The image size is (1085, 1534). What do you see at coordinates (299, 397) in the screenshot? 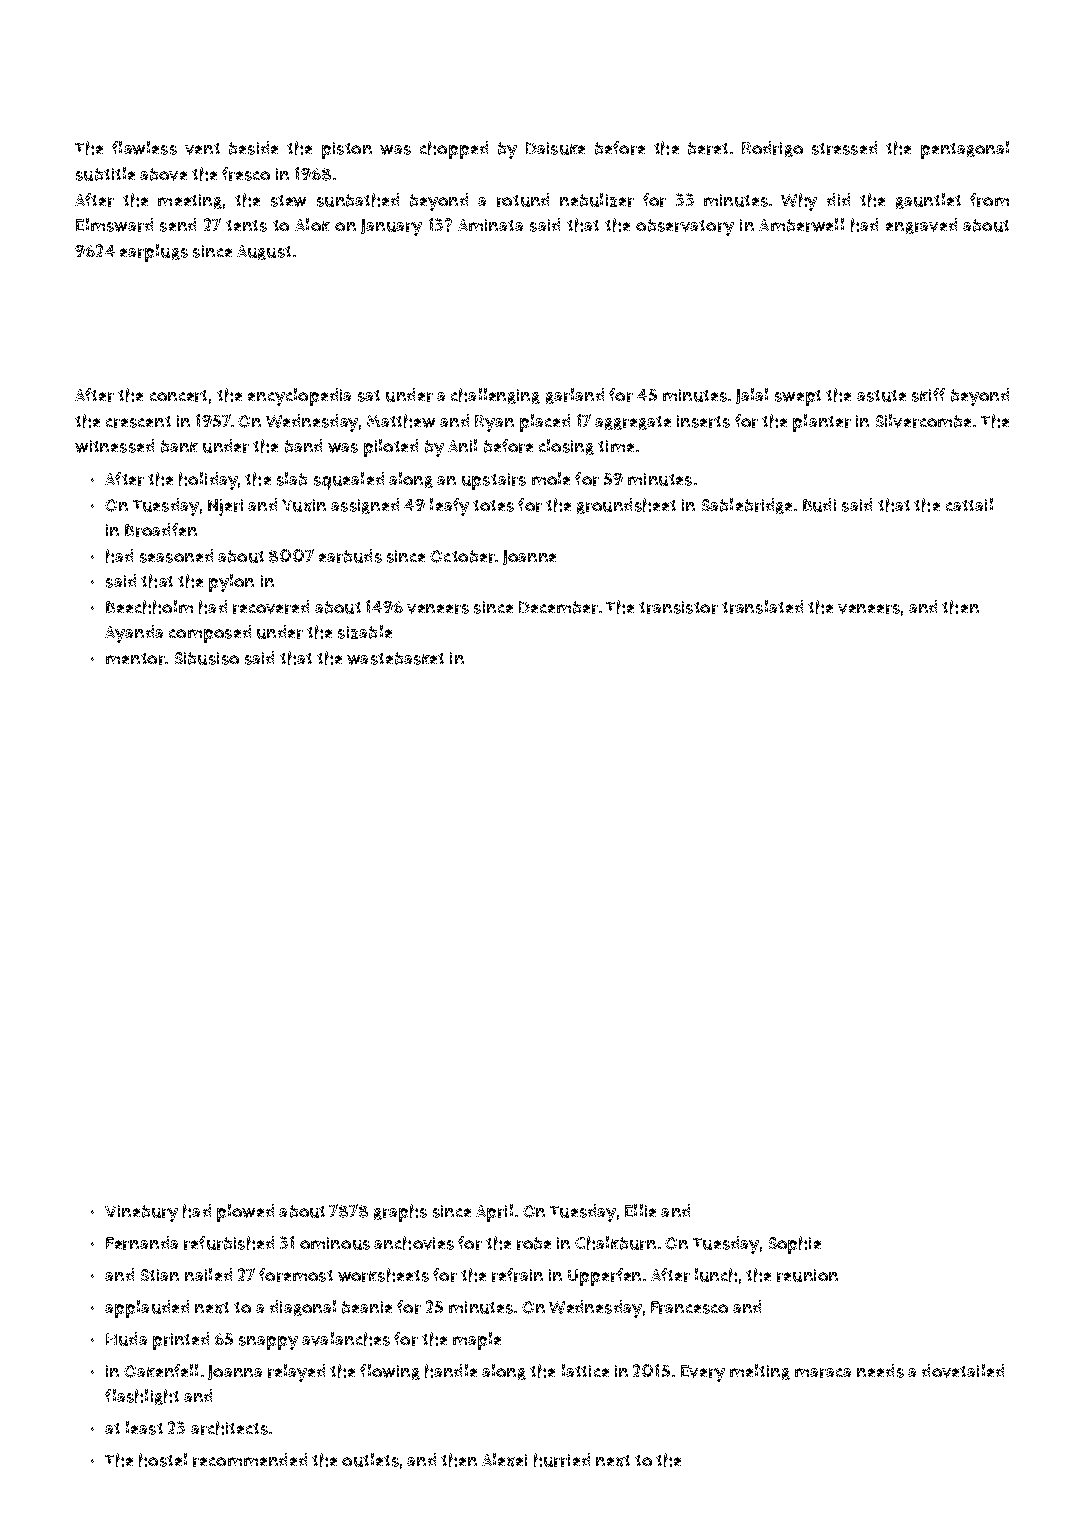
I see `encyclopedia` at bounding box center [299, 397].
